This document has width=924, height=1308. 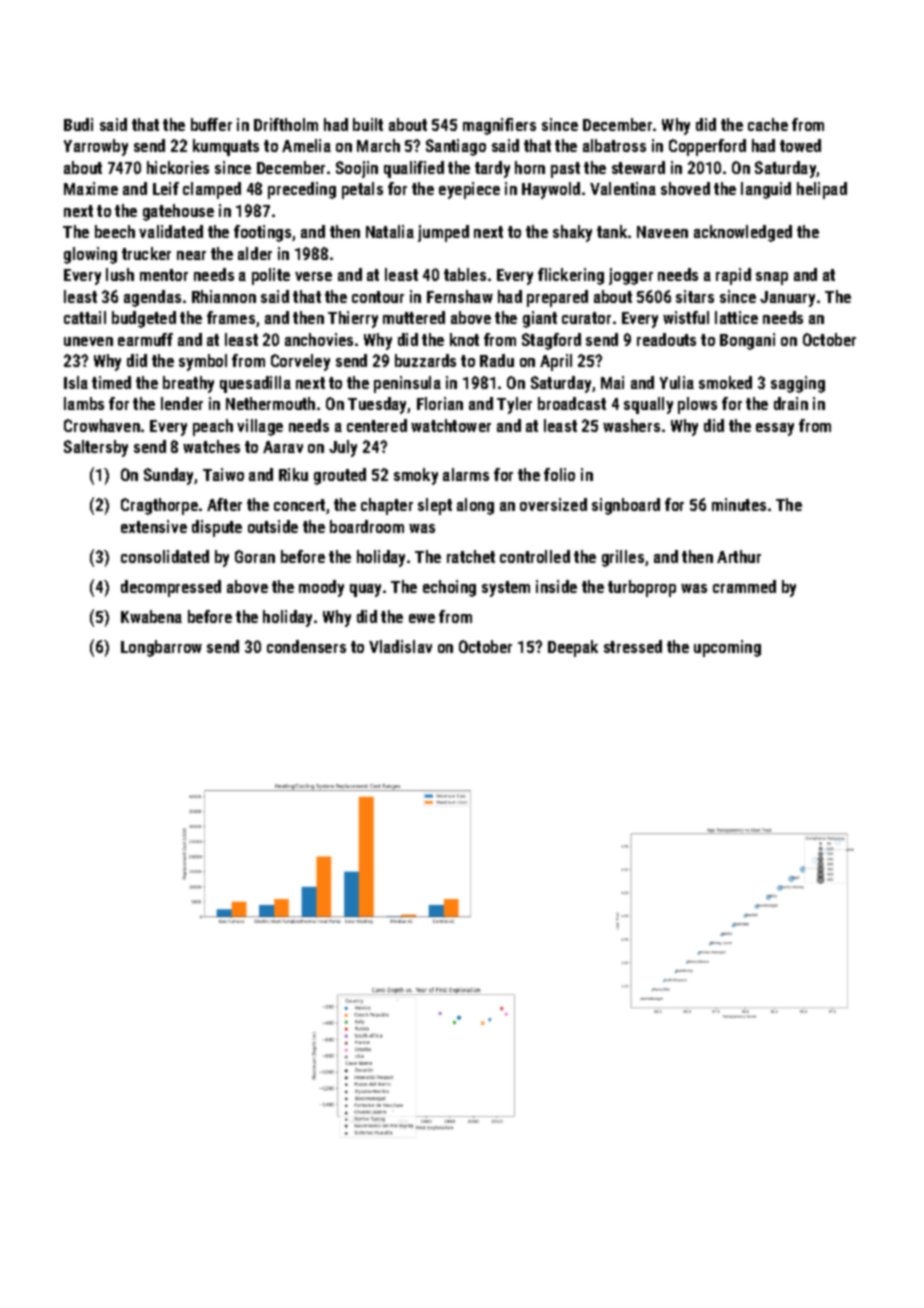 I want to click on snap, so click(x=772, y=278).
